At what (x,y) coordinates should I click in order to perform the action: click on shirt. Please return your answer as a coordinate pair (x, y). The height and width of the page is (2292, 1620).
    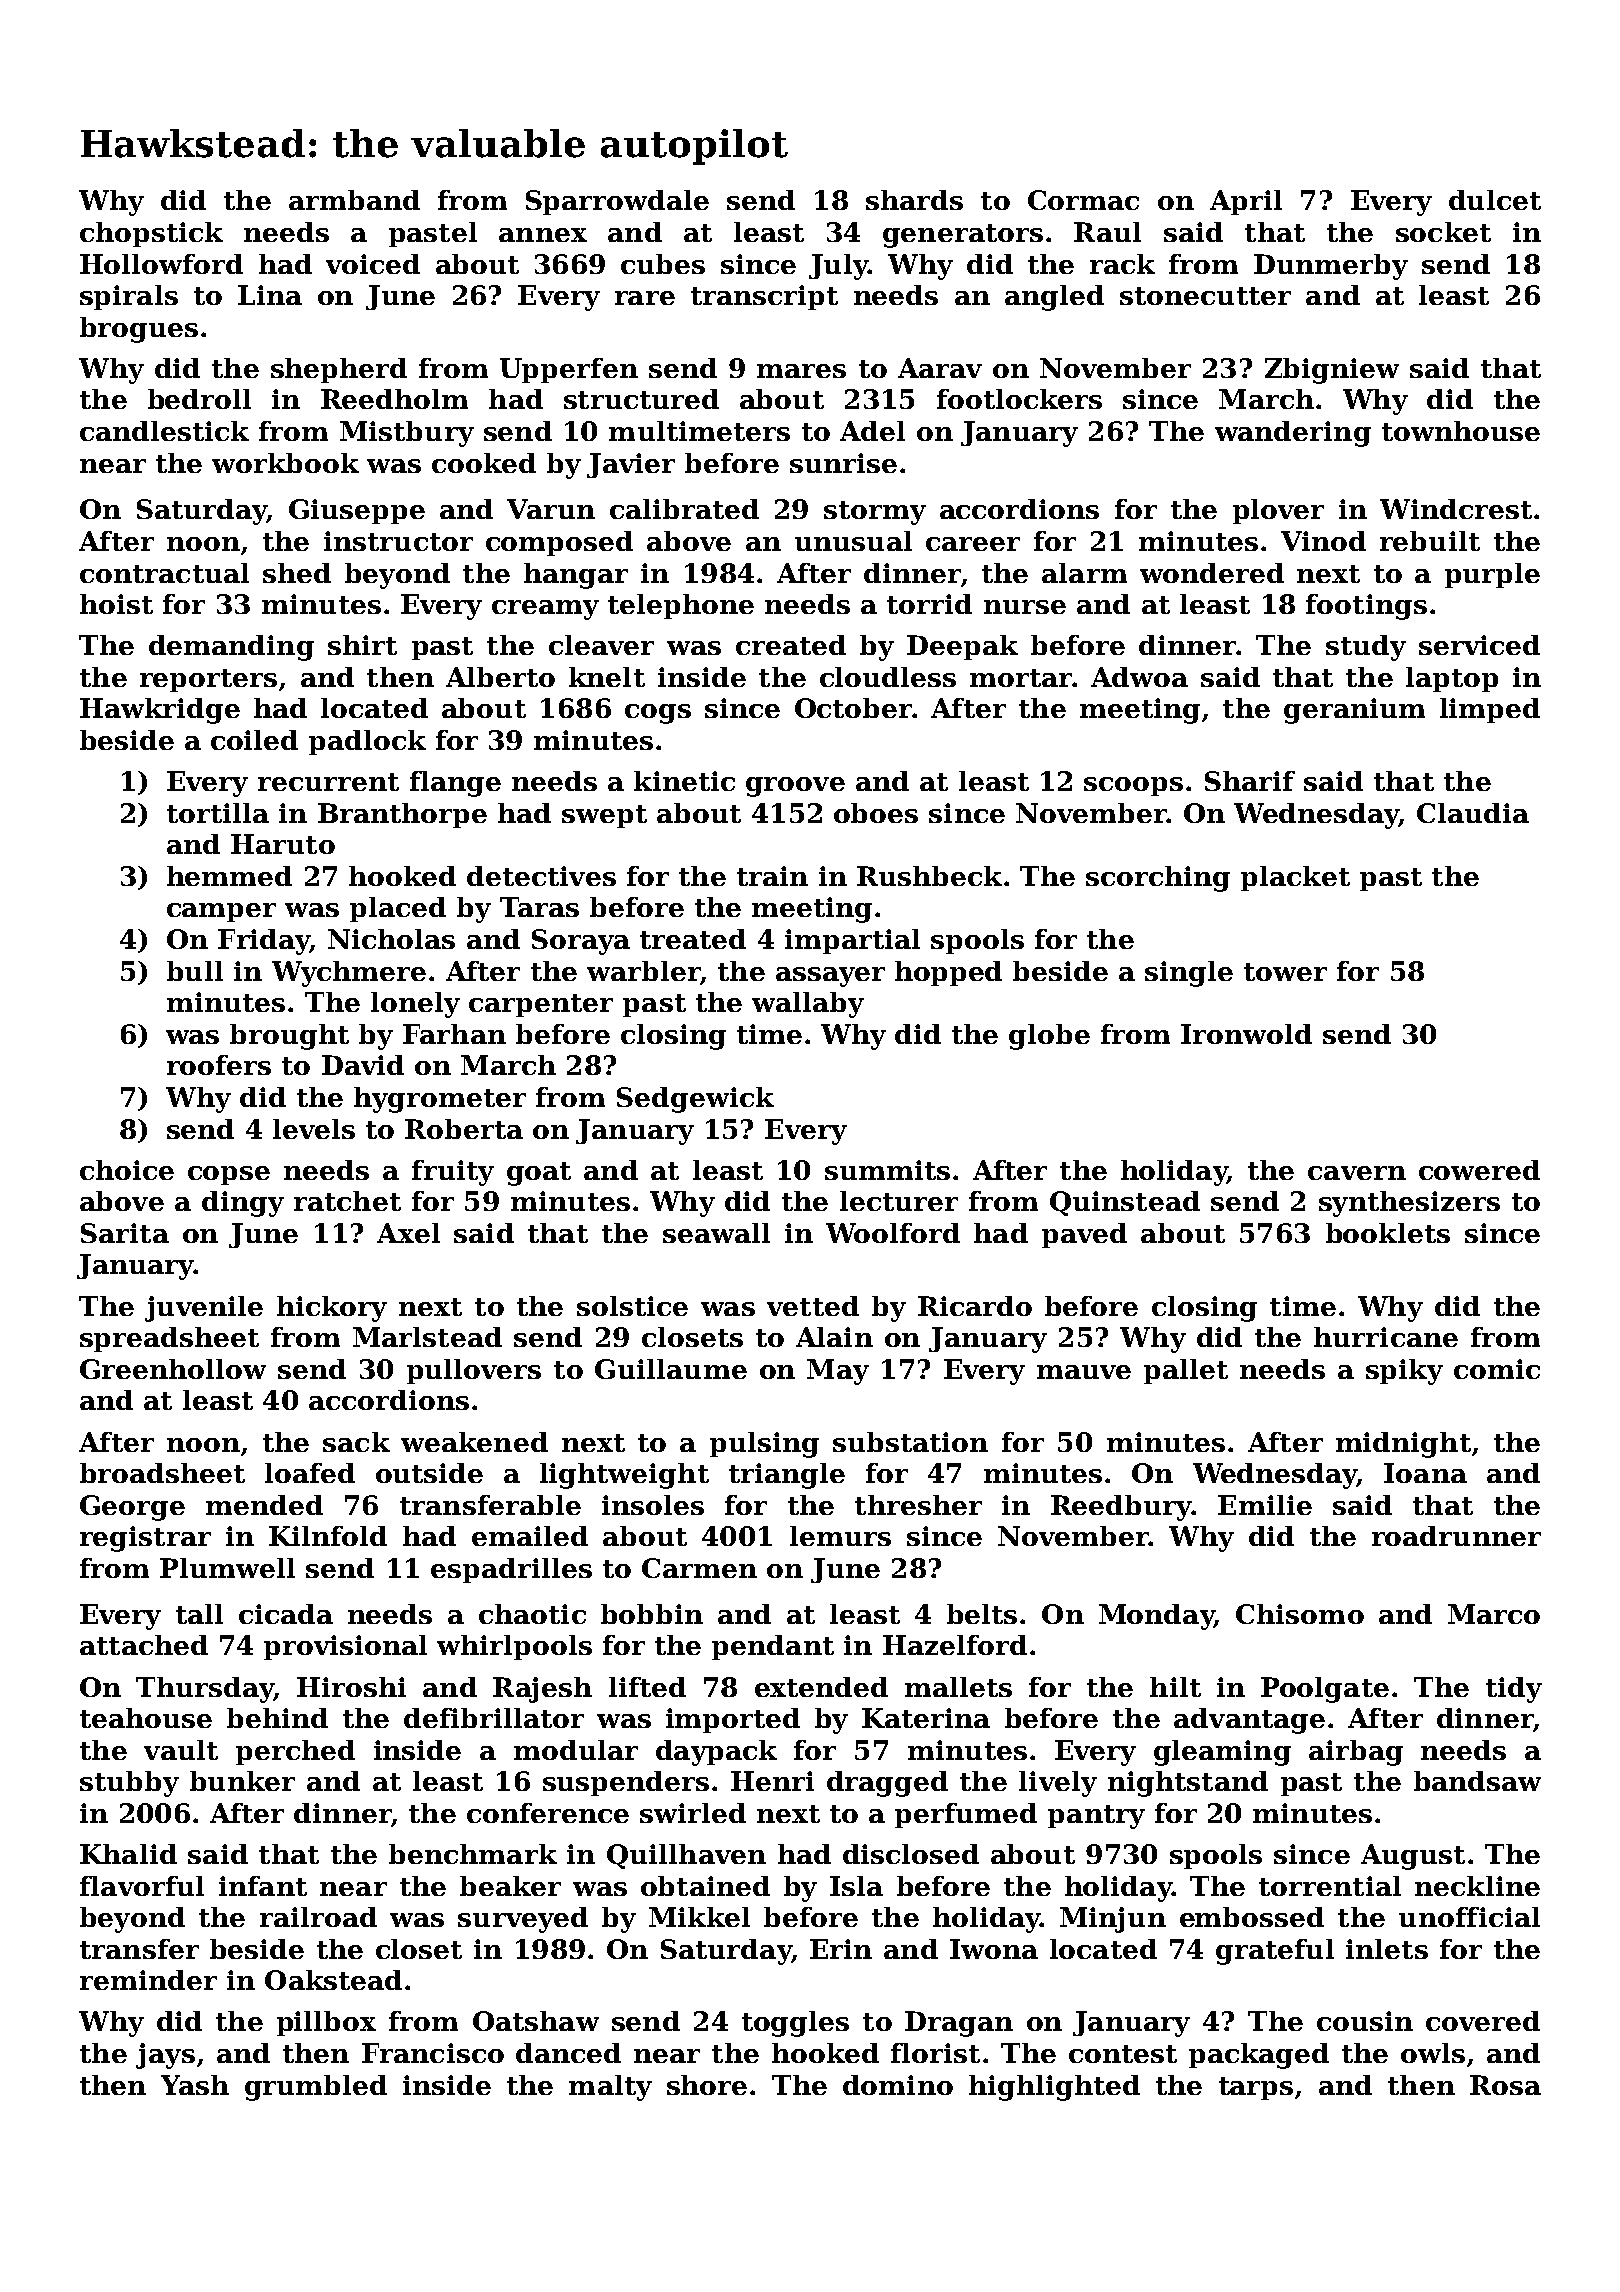
    Looking at the image, I should click on (362, 645).
